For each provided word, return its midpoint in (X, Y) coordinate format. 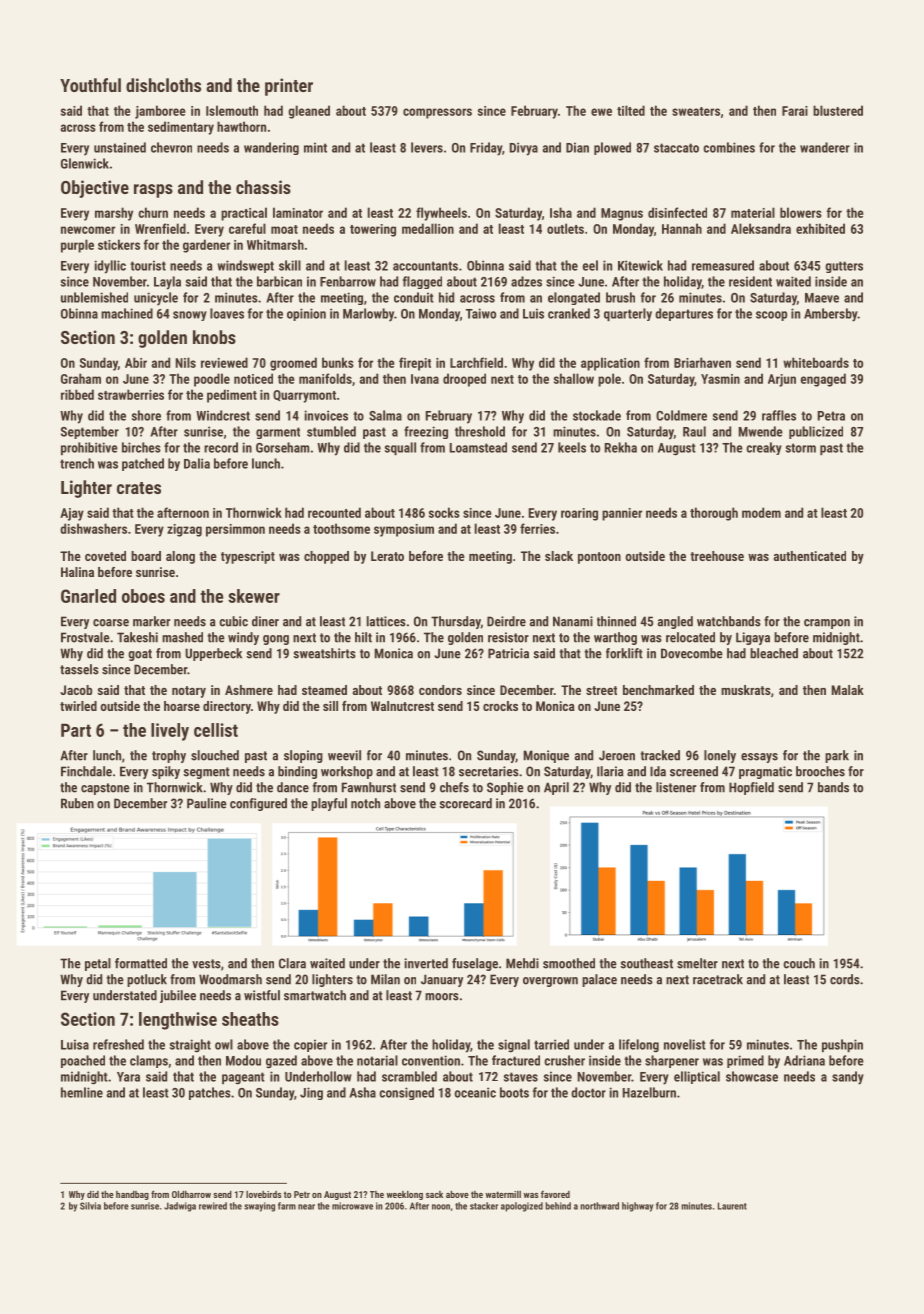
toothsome (341, 528)
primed (745, 1061)
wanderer (825, 147)
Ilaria (610, 771)
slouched (215, 755)
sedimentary (181, 128)
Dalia (197, 463)
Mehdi (522, 963)
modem (761, 512)
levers (427, 147)
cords (845, 979)
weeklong (405, 1195)
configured (258, 804)
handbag (132, 1195)
